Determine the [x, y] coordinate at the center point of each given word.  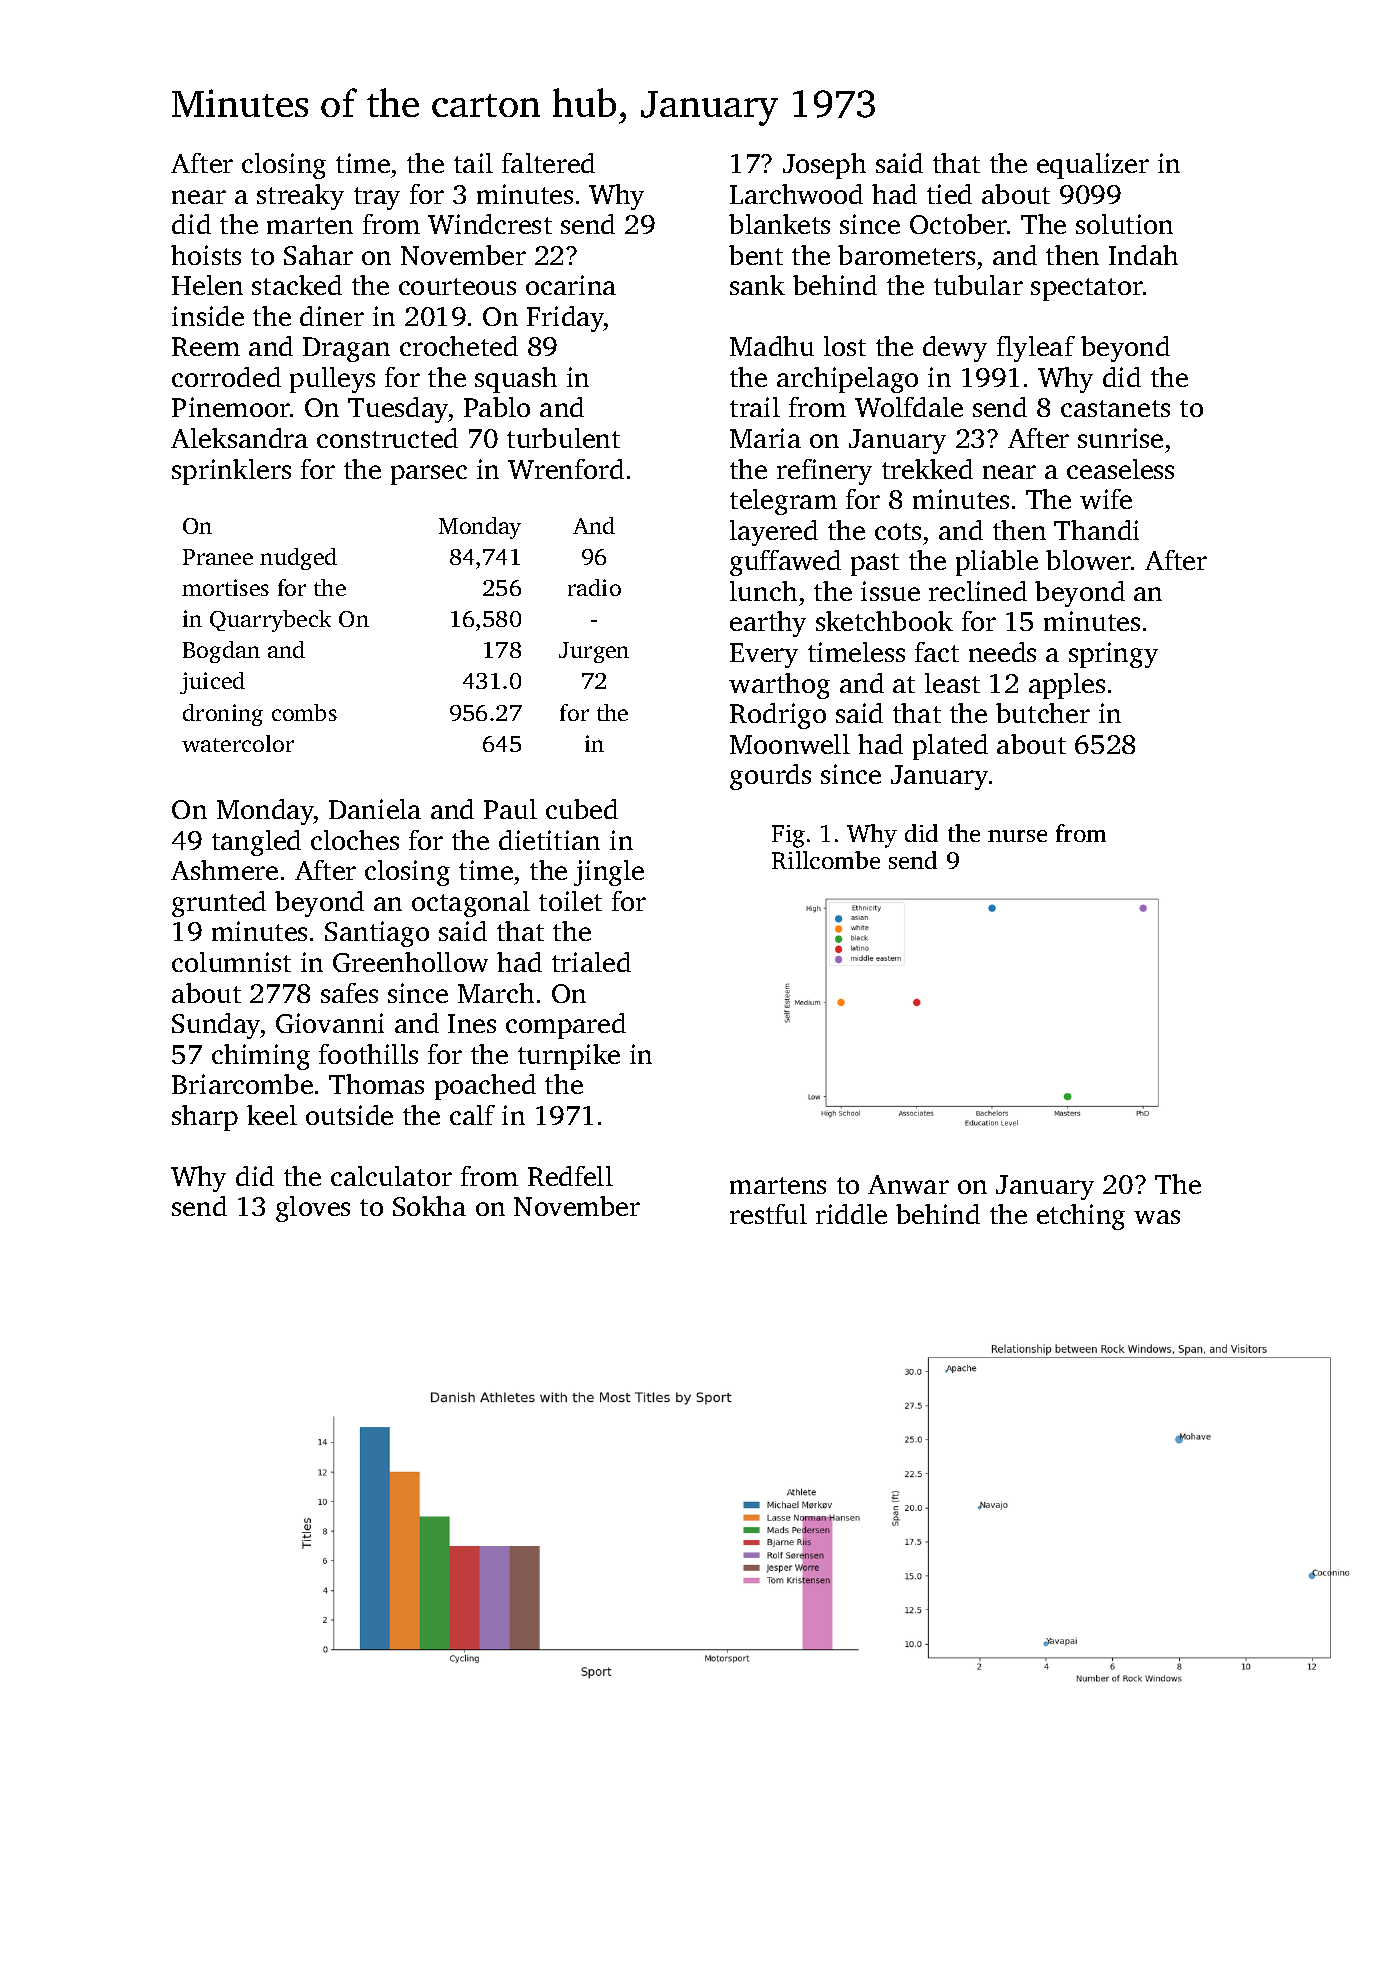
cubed [582, 809]
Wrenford [566, 469]
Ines [472, 1023]
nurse [1017, 836]
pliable [997, 563]
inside [208, 316]
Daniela [375, 809]
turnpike [569, 1057]
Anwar [908, 1184]
